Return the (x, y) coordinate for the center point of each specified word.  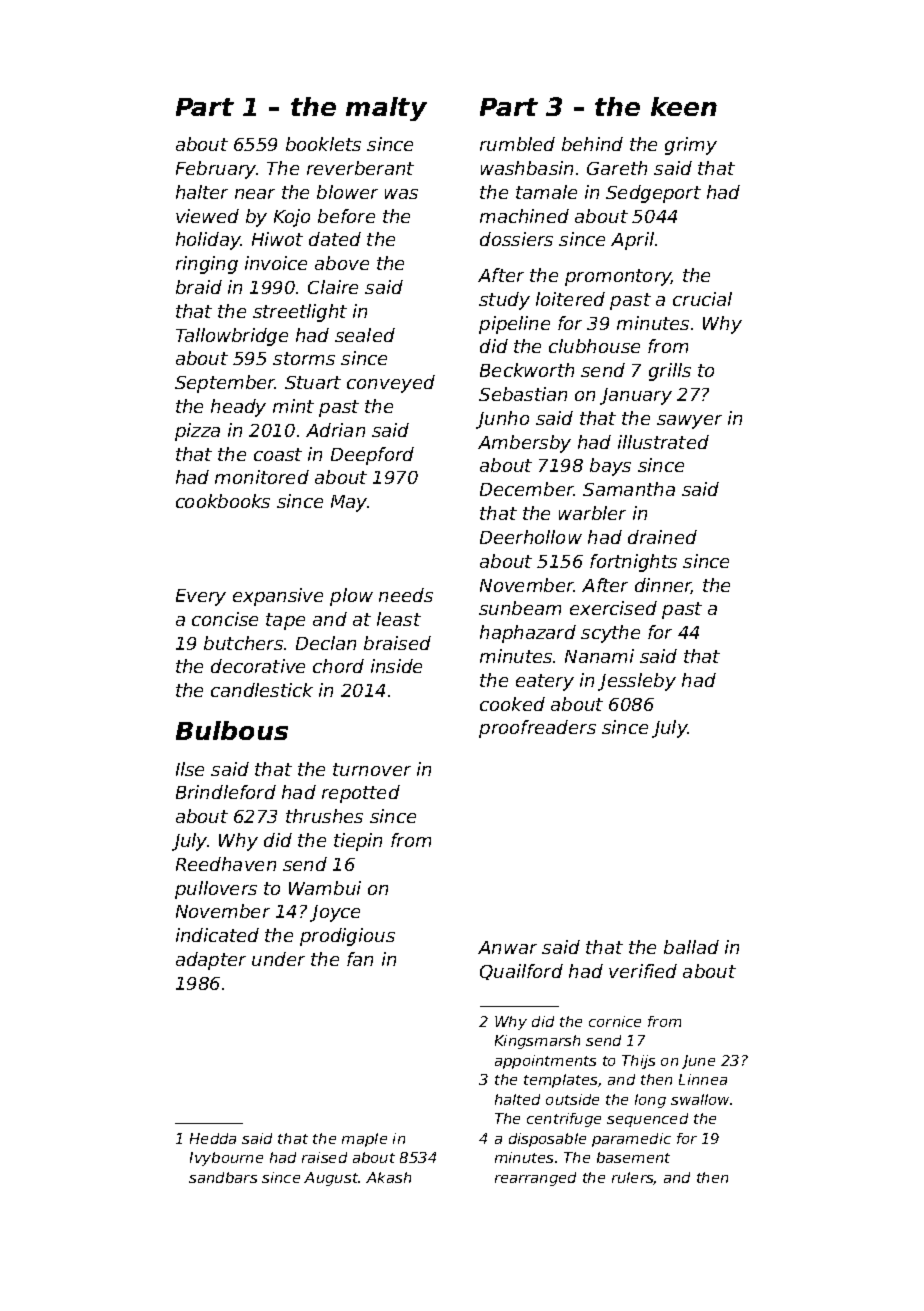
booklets (323, 144)
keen (684, 106)
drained (662, 537)
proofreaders (537, 729)
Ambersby (524, 444)
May (349, 503)
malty (386, 109)
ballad (691, 947)
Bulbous (232, 730)
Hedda (213, 1138)
